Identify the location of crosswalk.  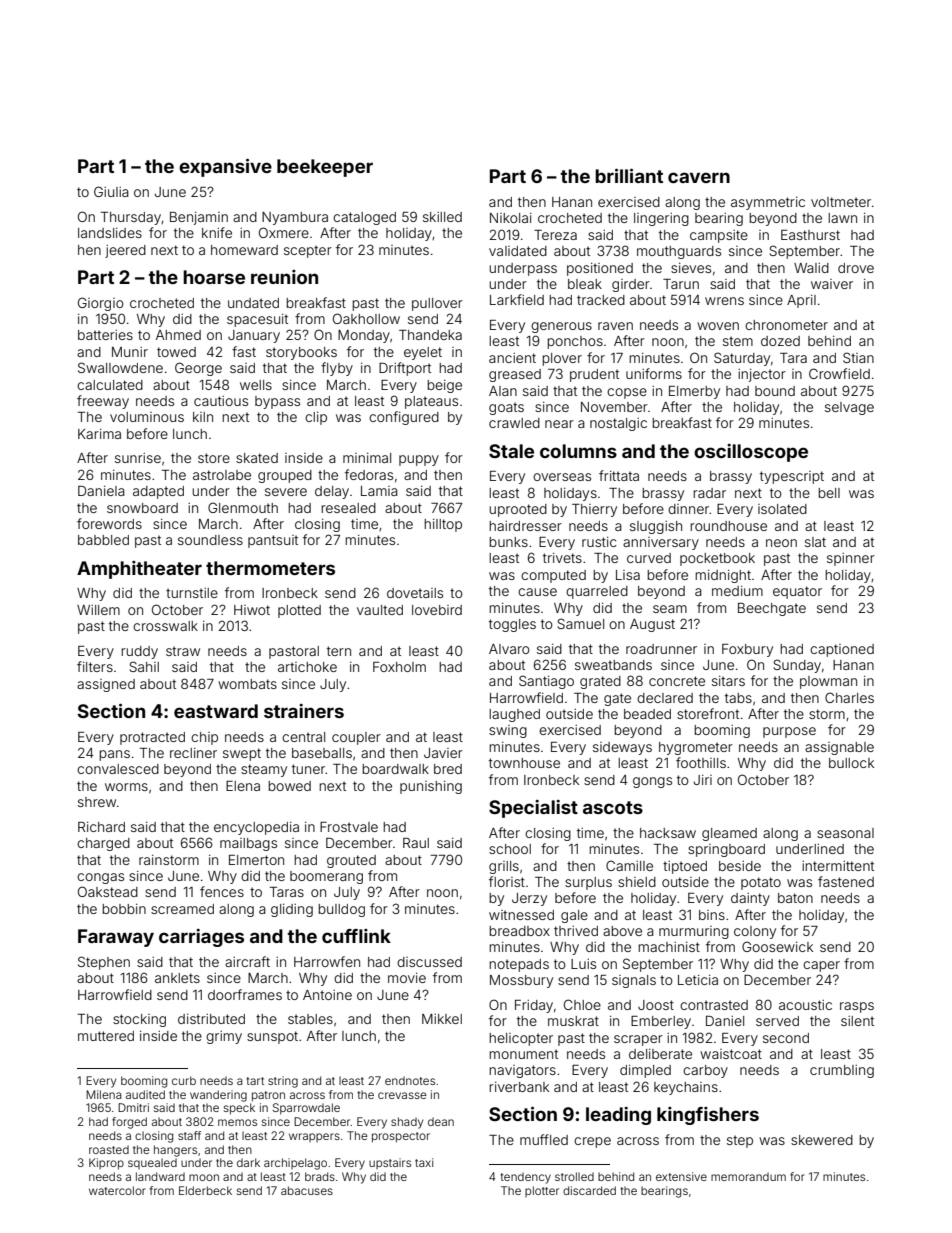
(165, 626).
